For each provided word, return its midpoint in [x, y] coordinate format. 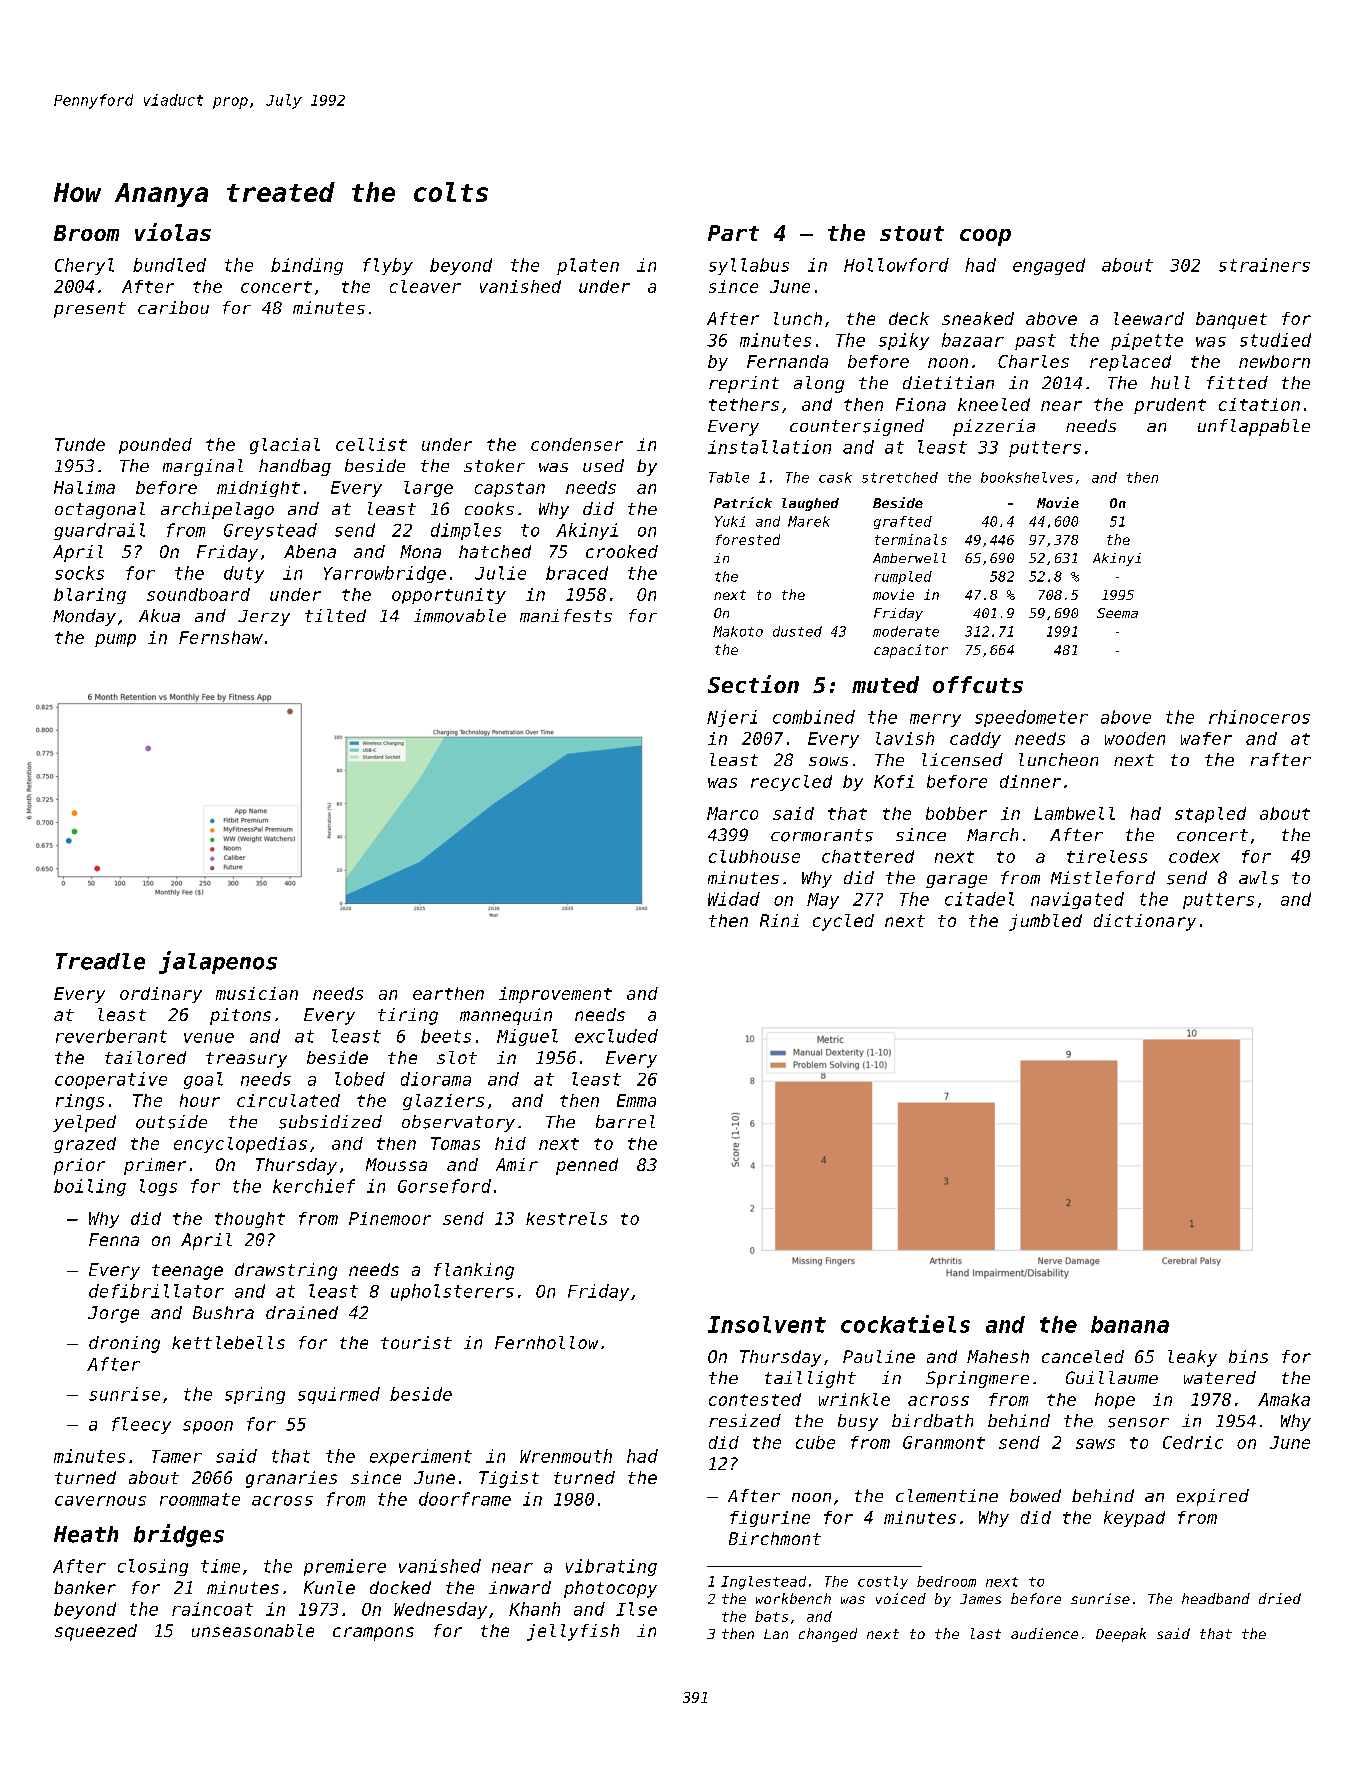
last [986, 1633]
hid [510, 1143]
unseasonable [253, 1630]
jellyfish [573, 1632]
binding [307, 266]
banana [1130, 1324]
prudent [1170, 406]
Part [733, 233]
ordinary [161, 995]
